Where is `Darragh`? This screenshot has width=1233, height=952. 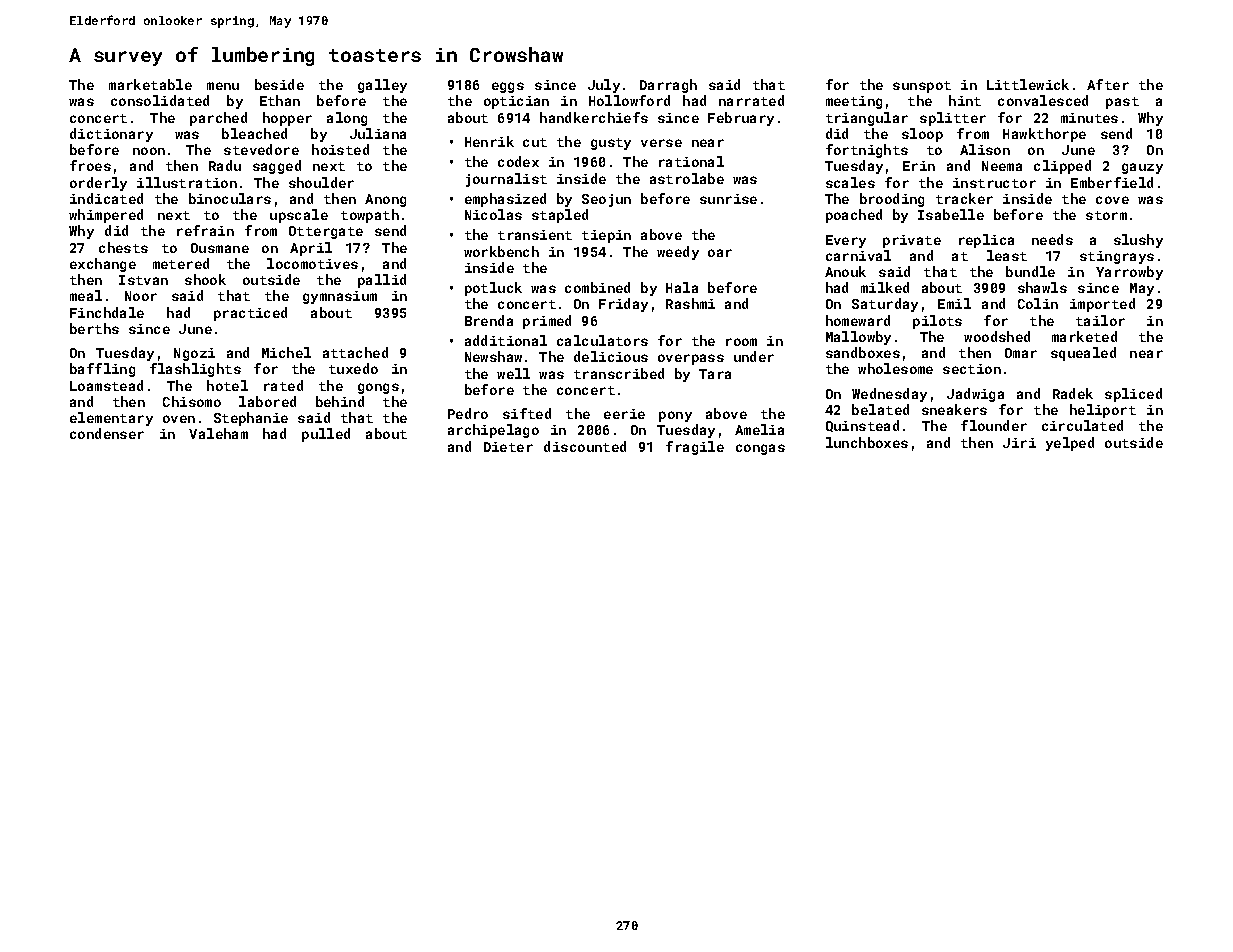 Darragh is located at coordinates (668, 86).
